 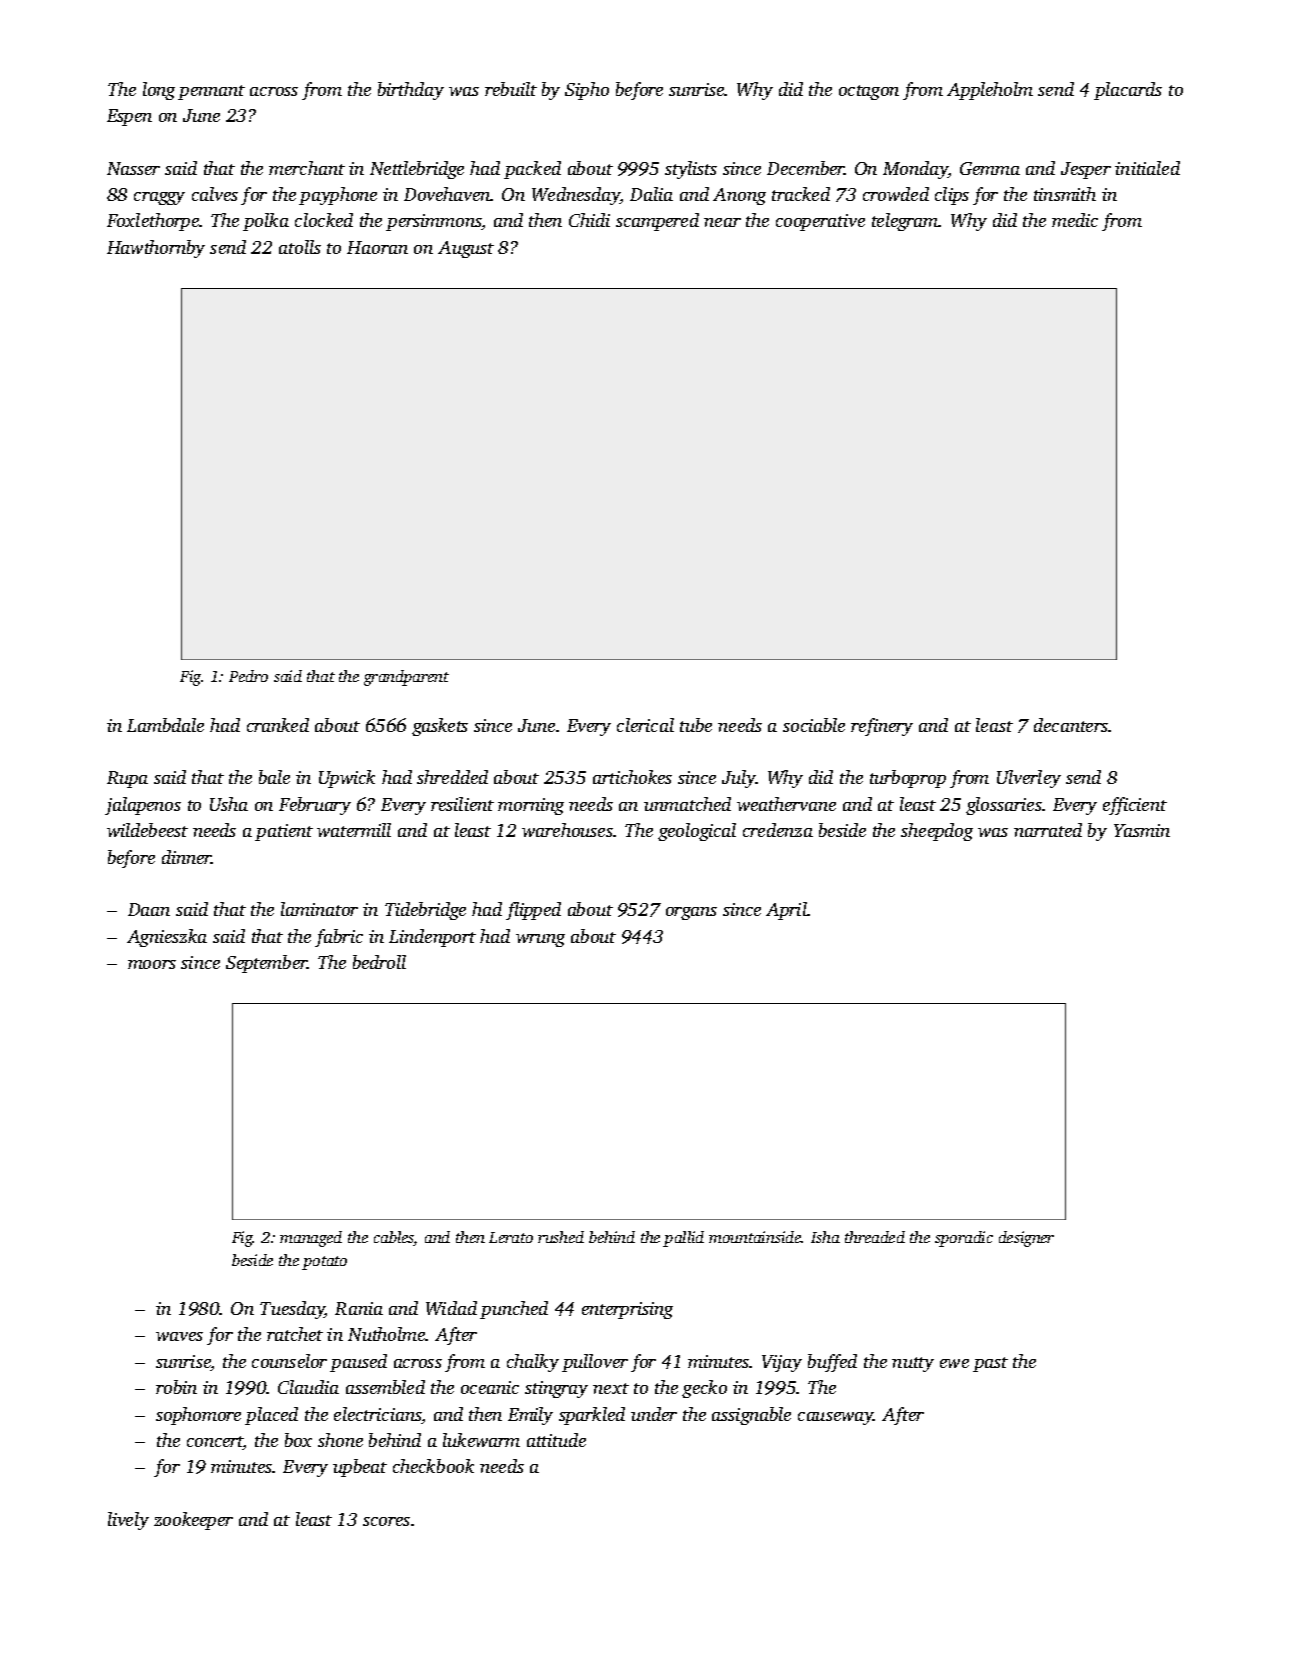 I want to click on pallid, so click(x=683, y=1239).
